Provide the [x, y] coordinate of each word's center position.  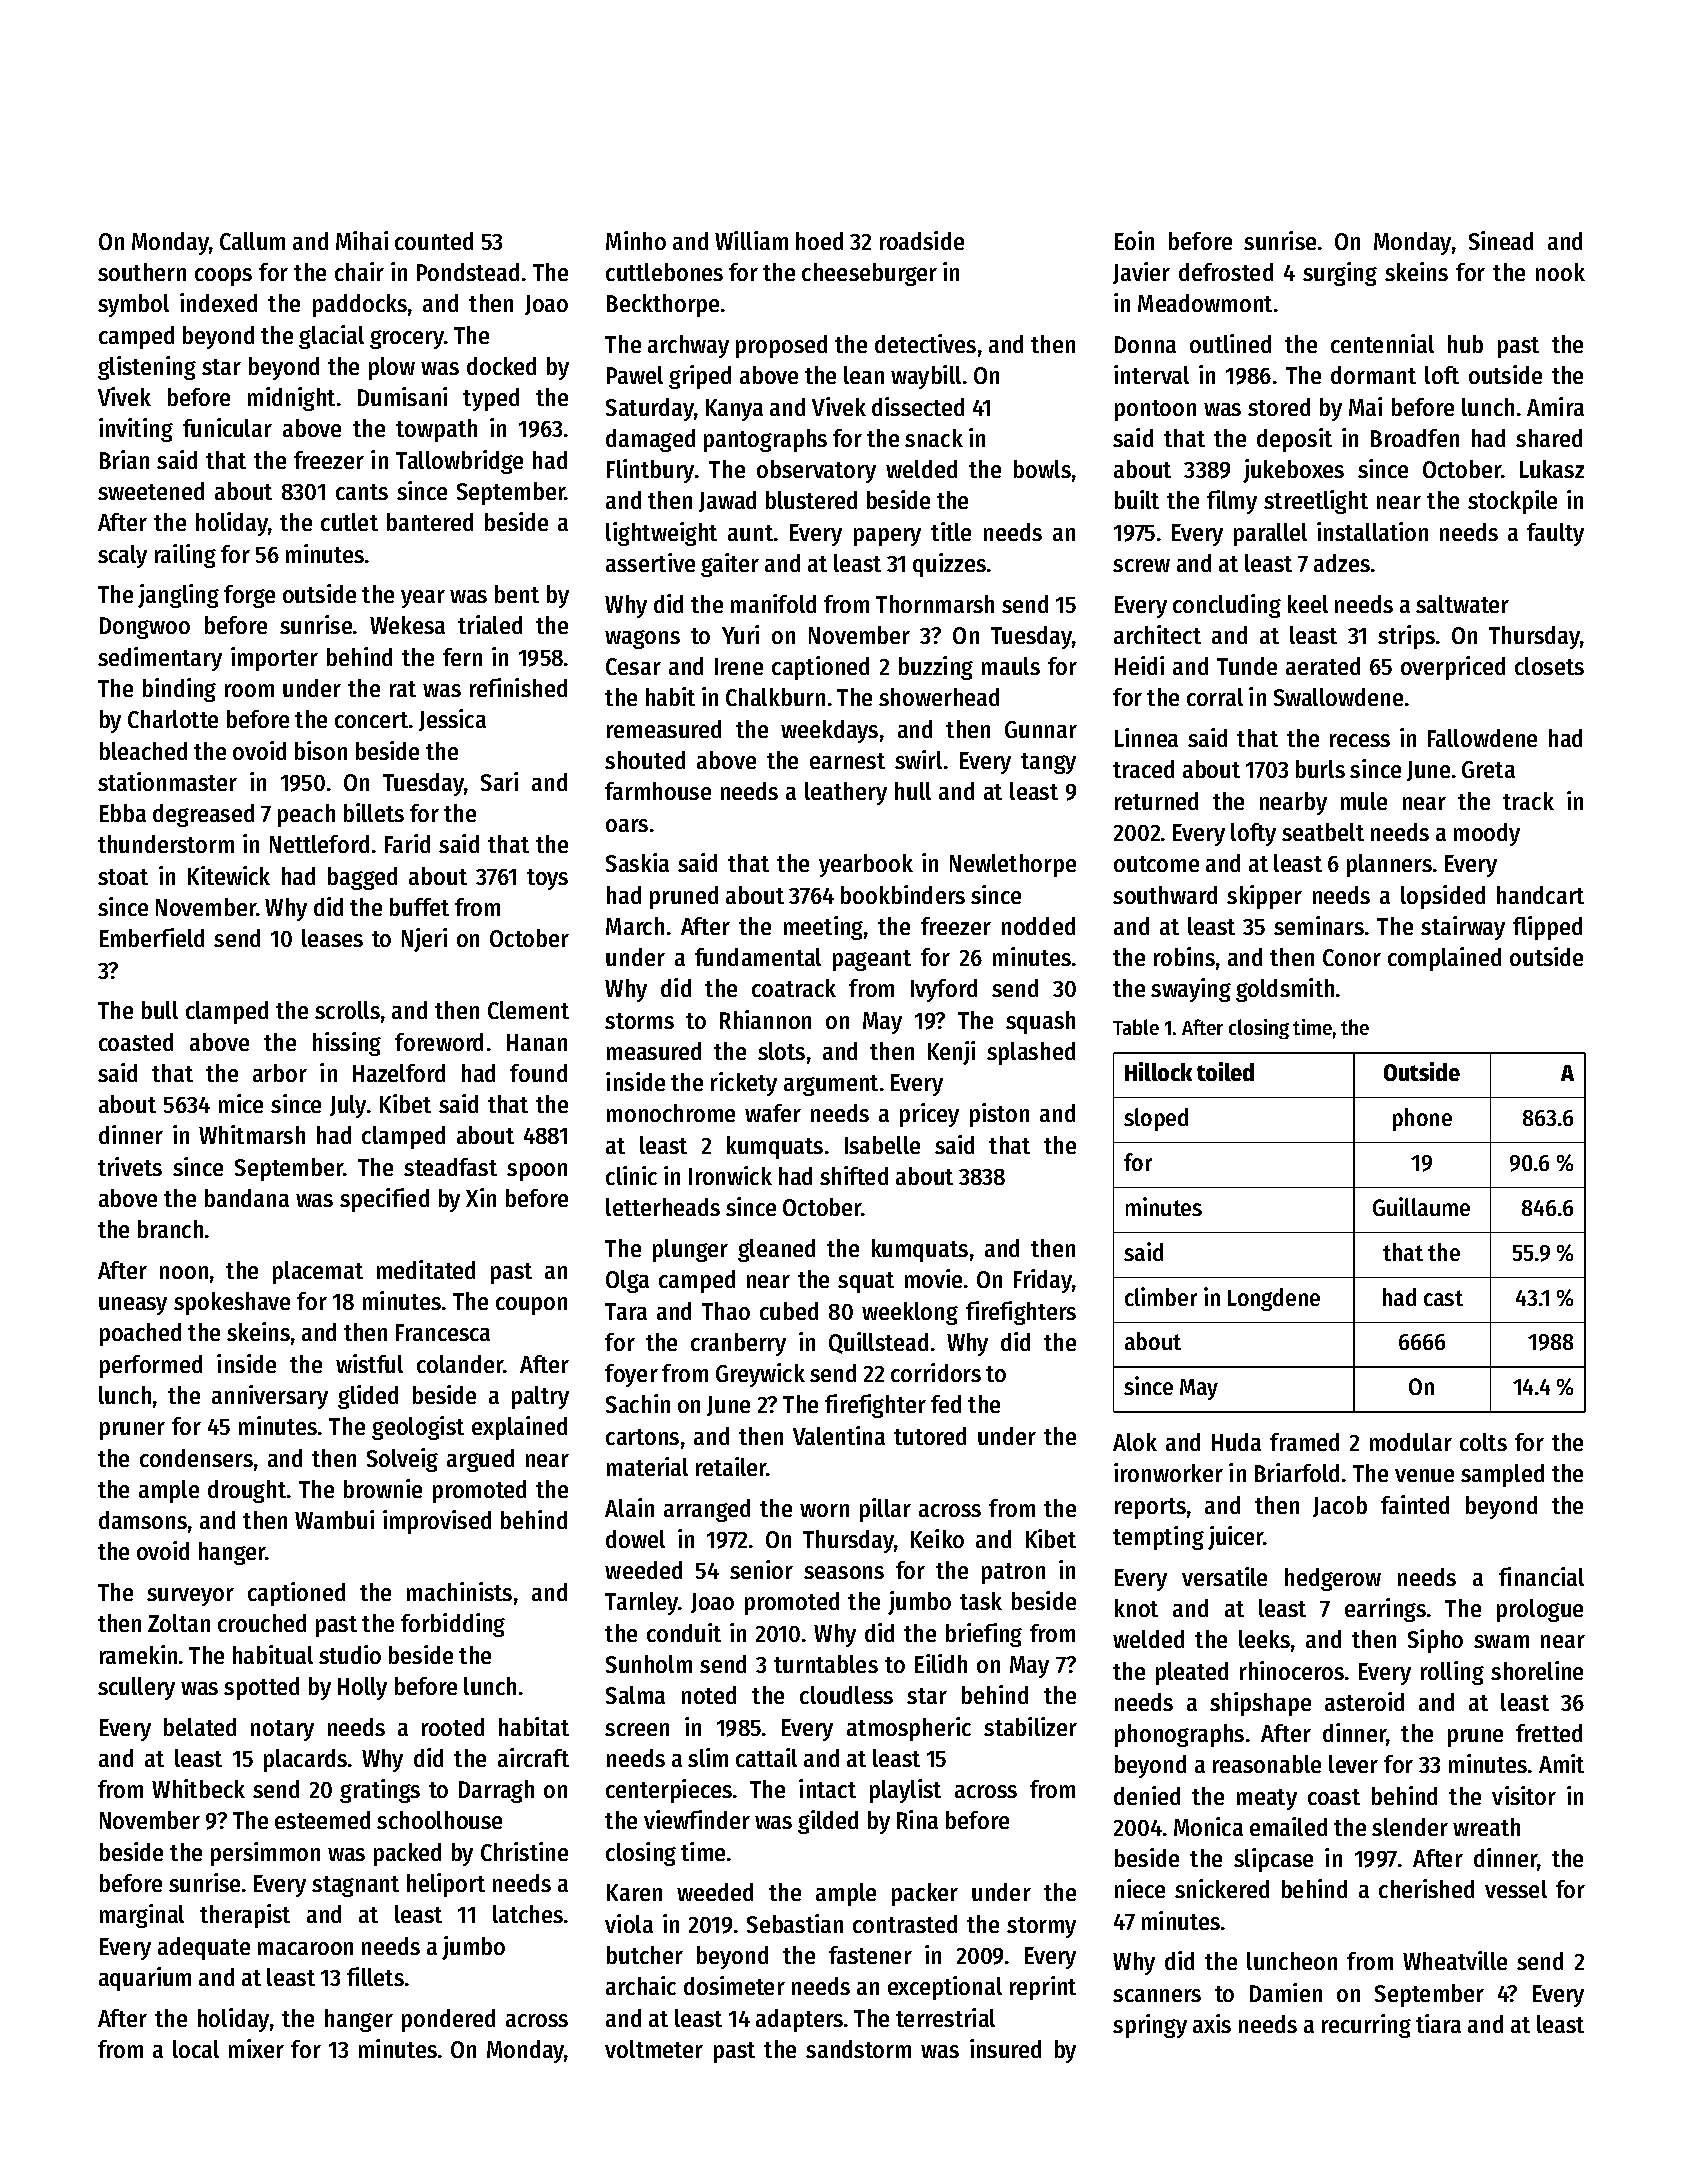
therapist [245, 1916]
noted [709, 1695]
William [751, 240]
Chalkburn [775, 697]
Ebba [123, 813]
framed [1304, 1442]
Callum [252, 241]
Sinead [1501, 240]
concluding [1227, 606]
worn [824, 1510]
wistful [369, 1363]
